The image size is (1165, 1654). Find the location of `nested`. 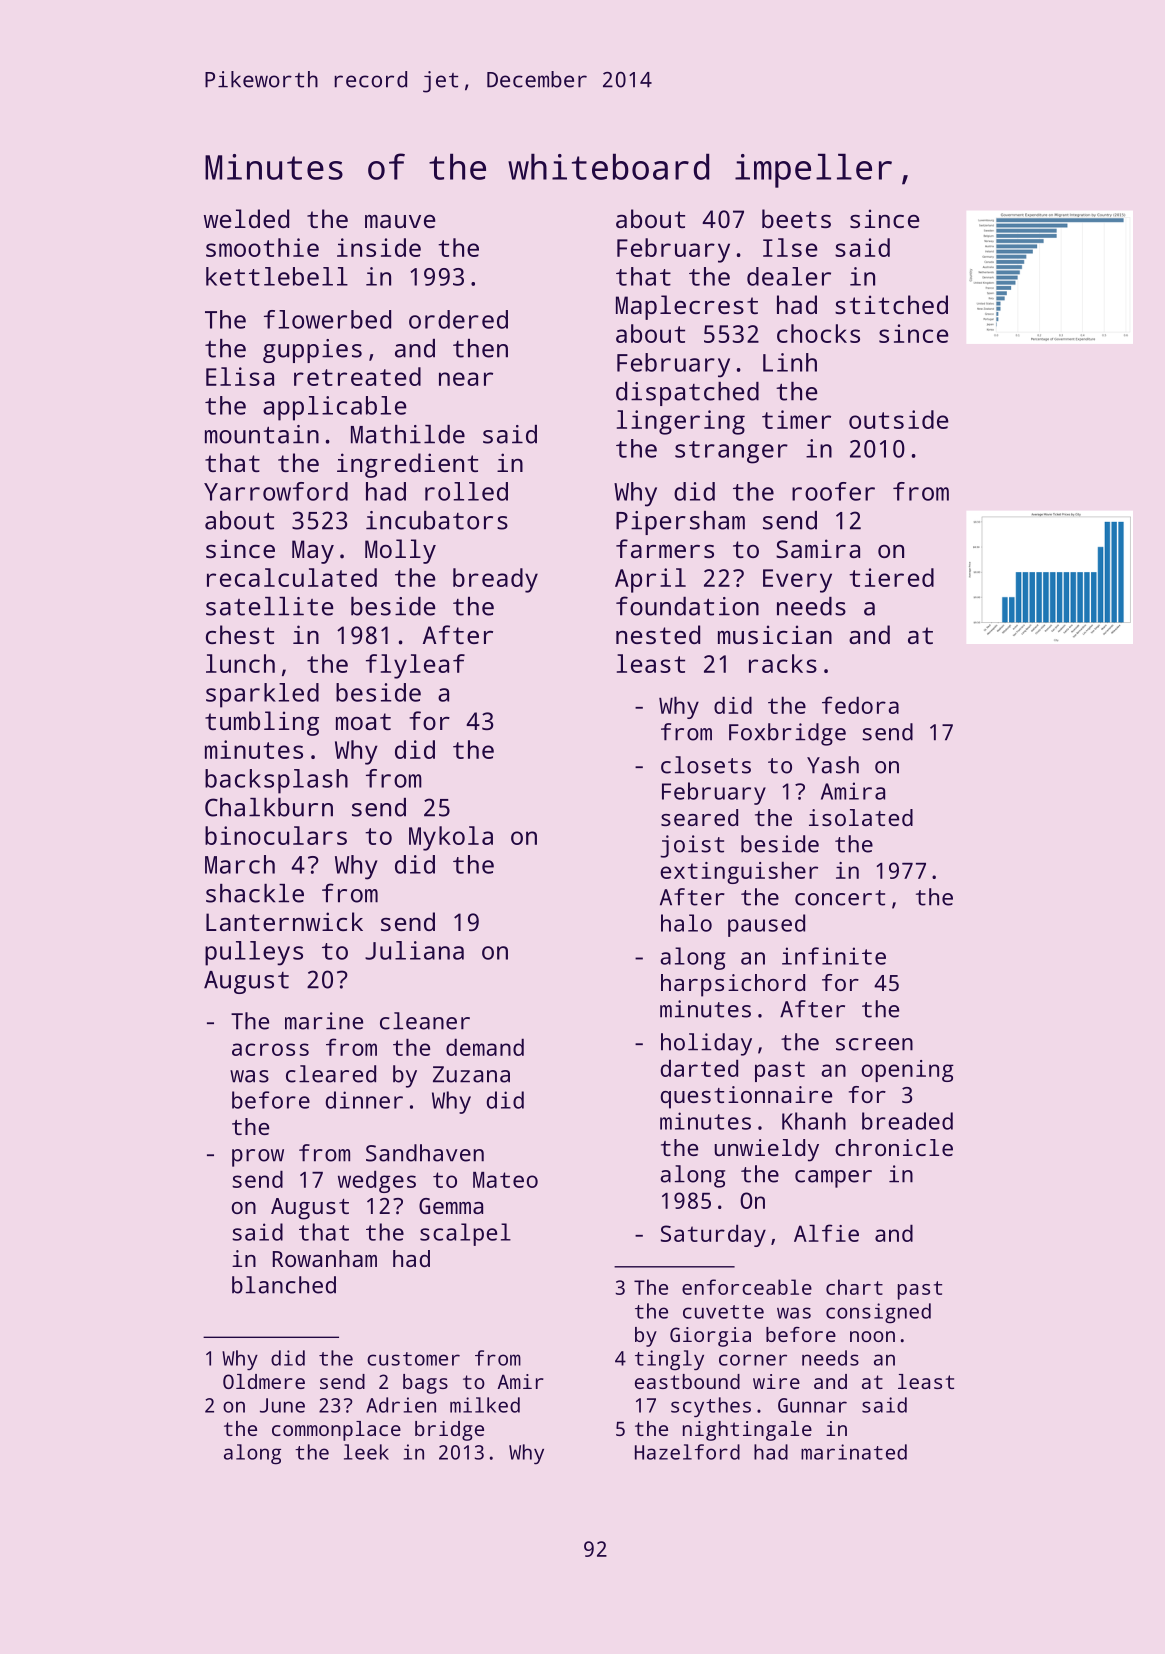

nested is located at coordinates (658, 634).
